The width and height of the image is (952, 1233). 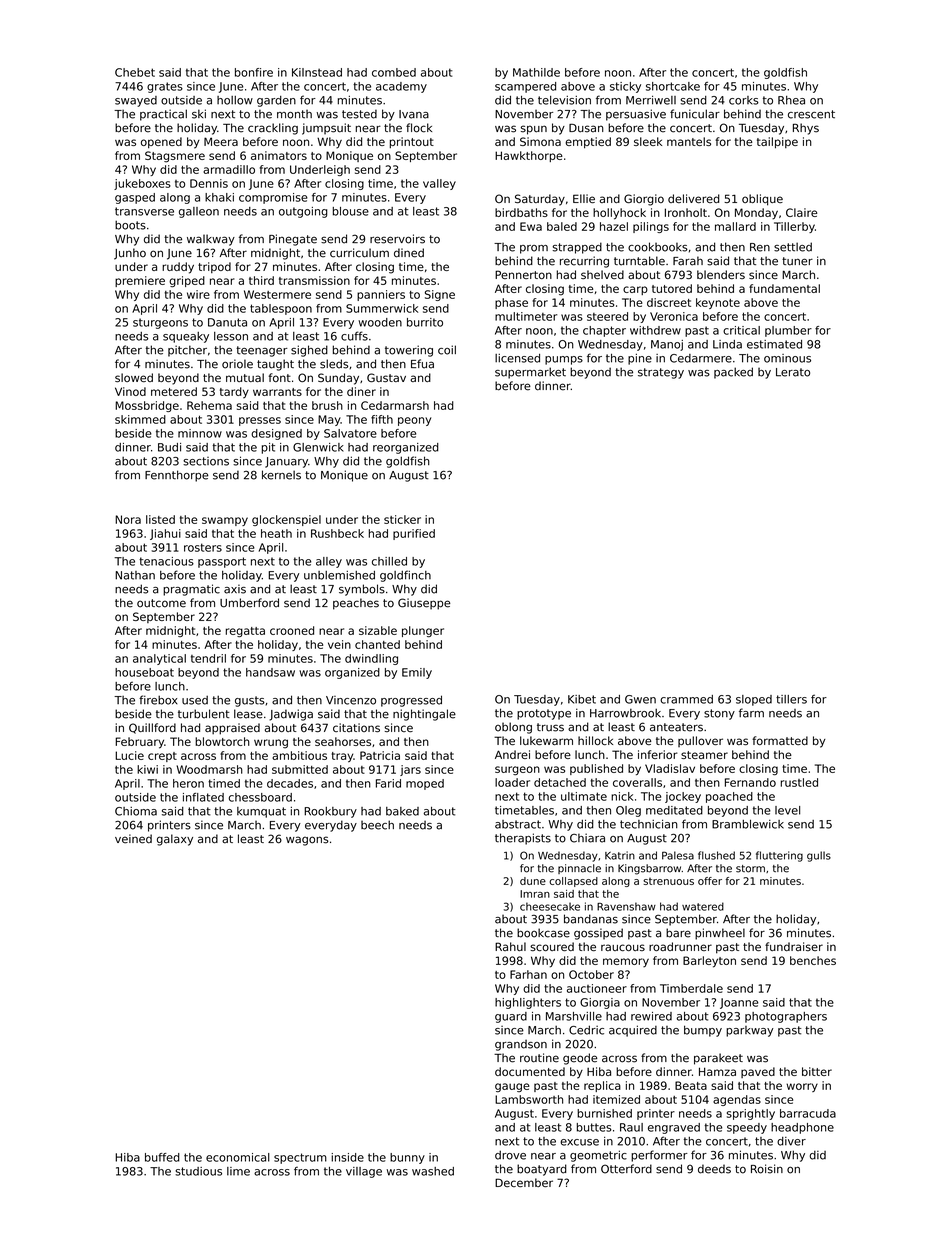 I want to click on glockenspiel, so click(x=286, y=520).
